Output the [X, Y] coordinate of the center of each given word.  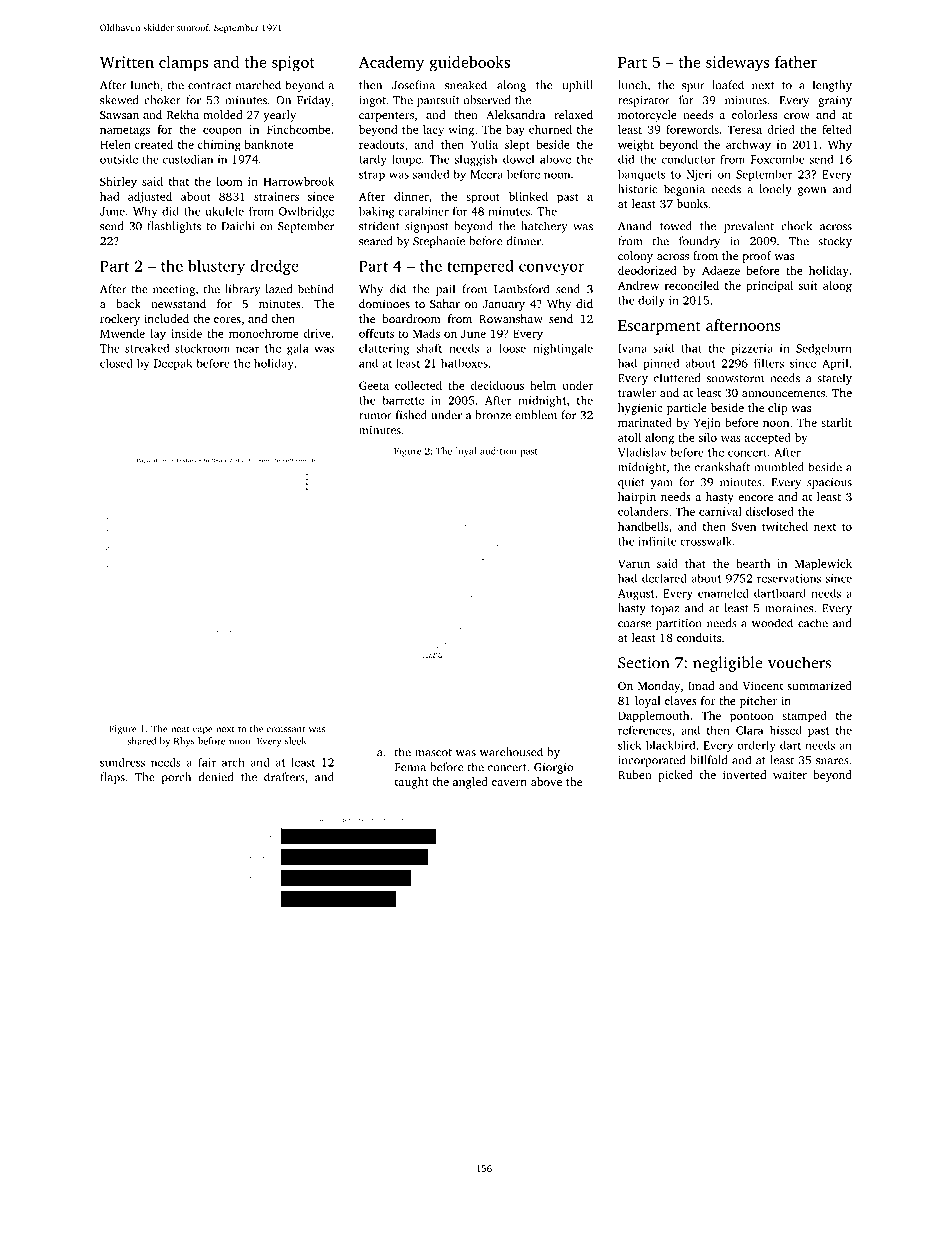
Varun [634, 563]
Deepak [173, 364]
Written [127, 62]
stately [834, 379]
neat [180, 729]
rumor [375, 416]
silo [708, 437]
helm [543, 385]
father [796, 62]
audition [498, 451]
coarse [634, 624]
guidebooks [470, 64]
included [166, 318]
